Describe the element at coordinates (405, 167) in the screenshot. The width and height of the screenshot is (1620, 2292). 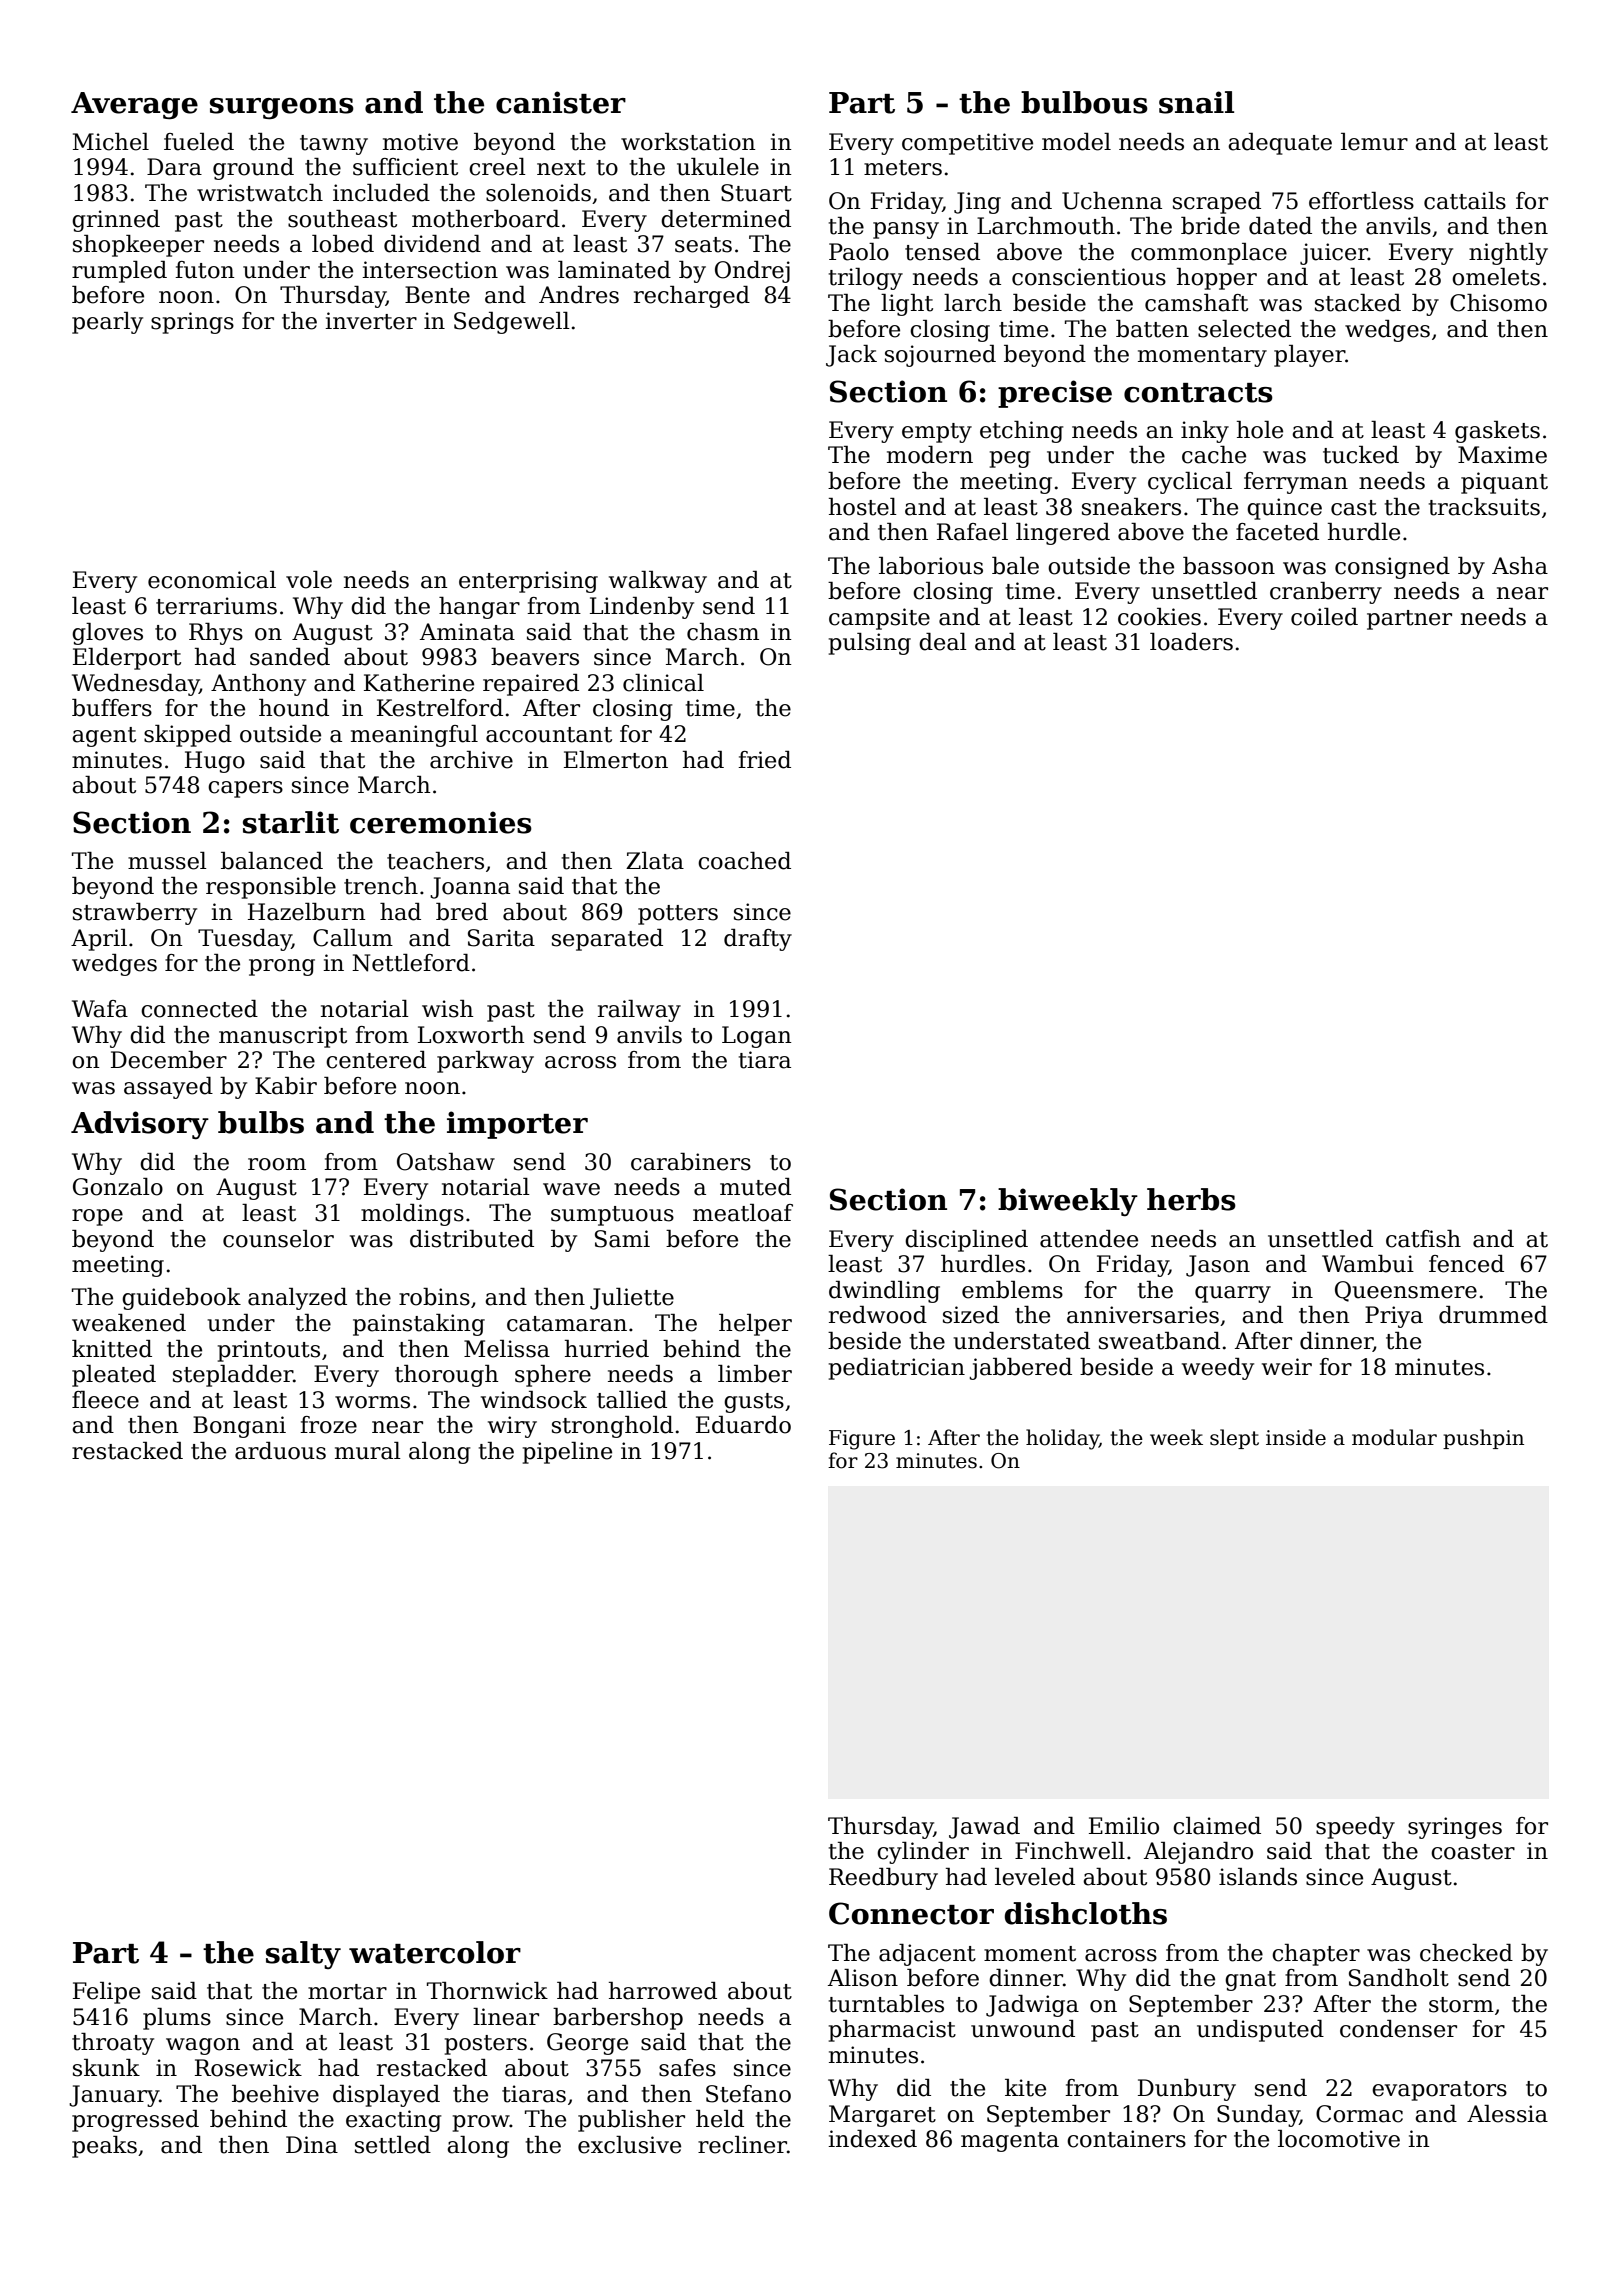
I see `sufficient` at that location.
